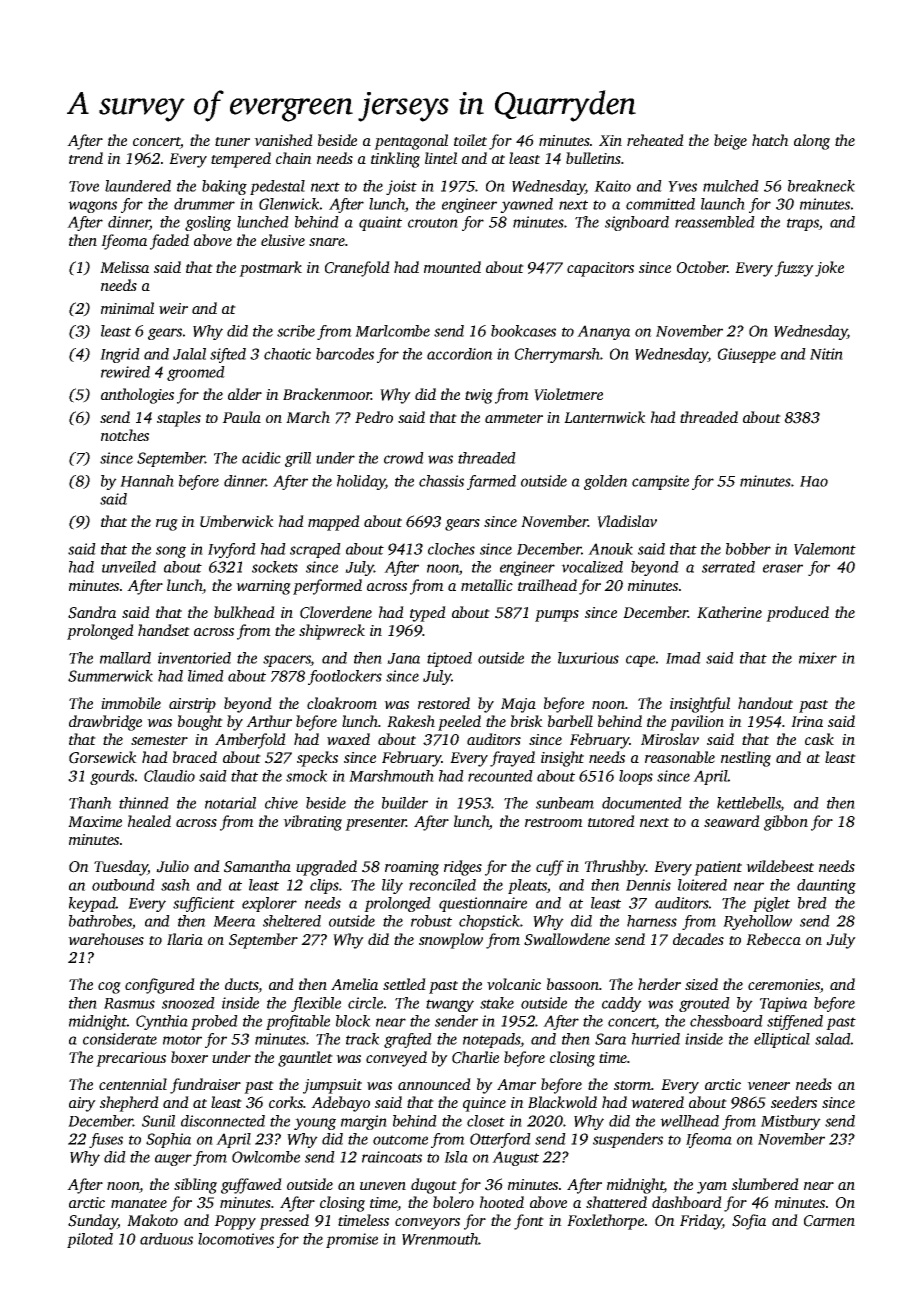 The width and height of the screenshot is (924, 1308). Describe the element at coordinates (105, 723) in the screenshot. I see `drawbridge` at that location.
